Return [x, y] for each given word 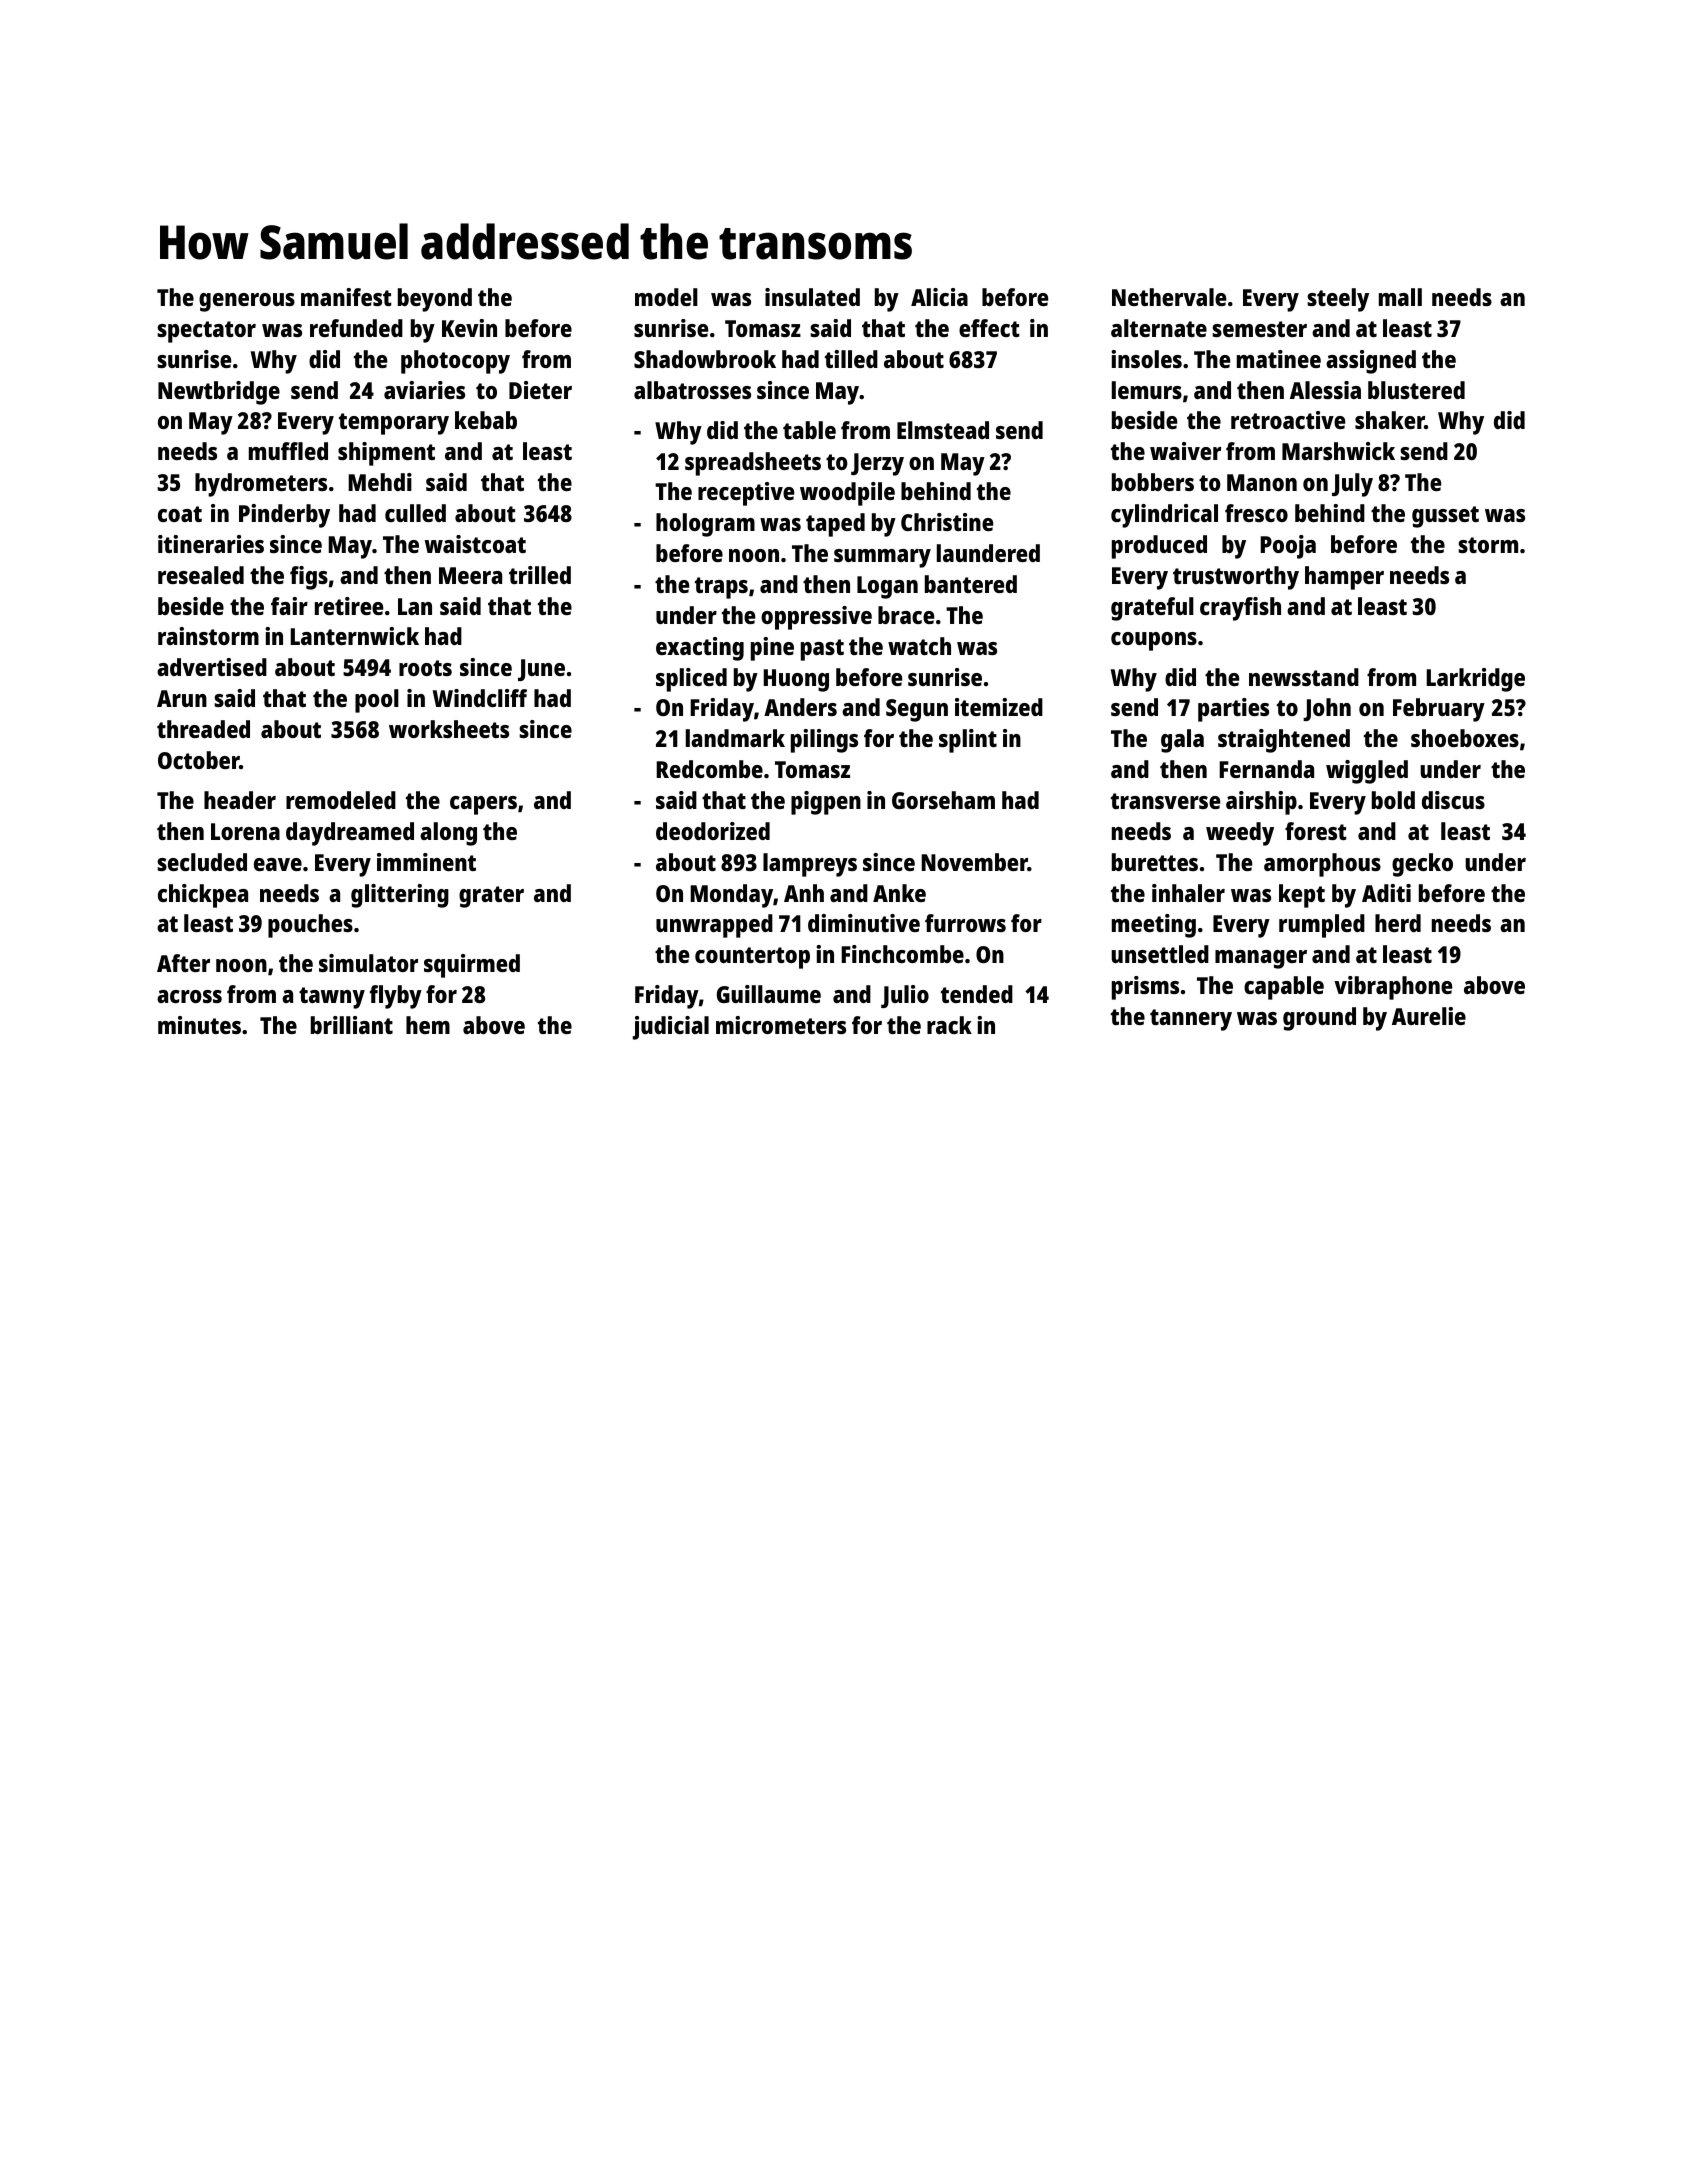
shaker [1390, 420]
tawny [332, 998]
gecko [1422, 865]
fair [289, 606]
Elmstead [943, 430]
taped [835, 525]
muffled [288, 451]
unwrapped [714, 926]
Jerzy [877, 464]
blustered [1416, 390]
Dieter [540, 390]
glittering [400, 896]
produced [1159, 547]
